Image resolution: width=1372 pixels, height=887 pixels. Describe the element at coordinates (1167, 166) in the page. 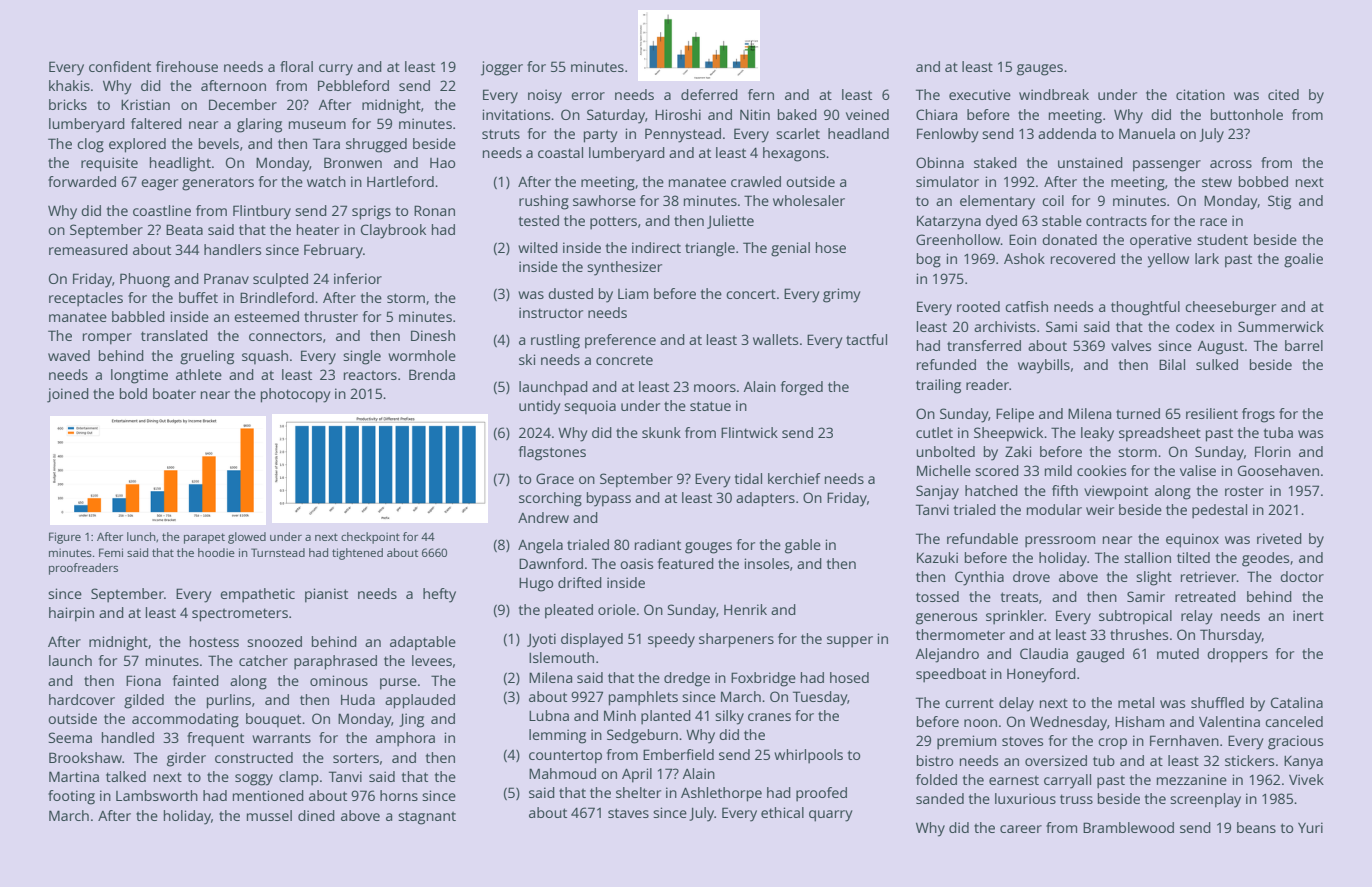

I see `passenger` at that location.
